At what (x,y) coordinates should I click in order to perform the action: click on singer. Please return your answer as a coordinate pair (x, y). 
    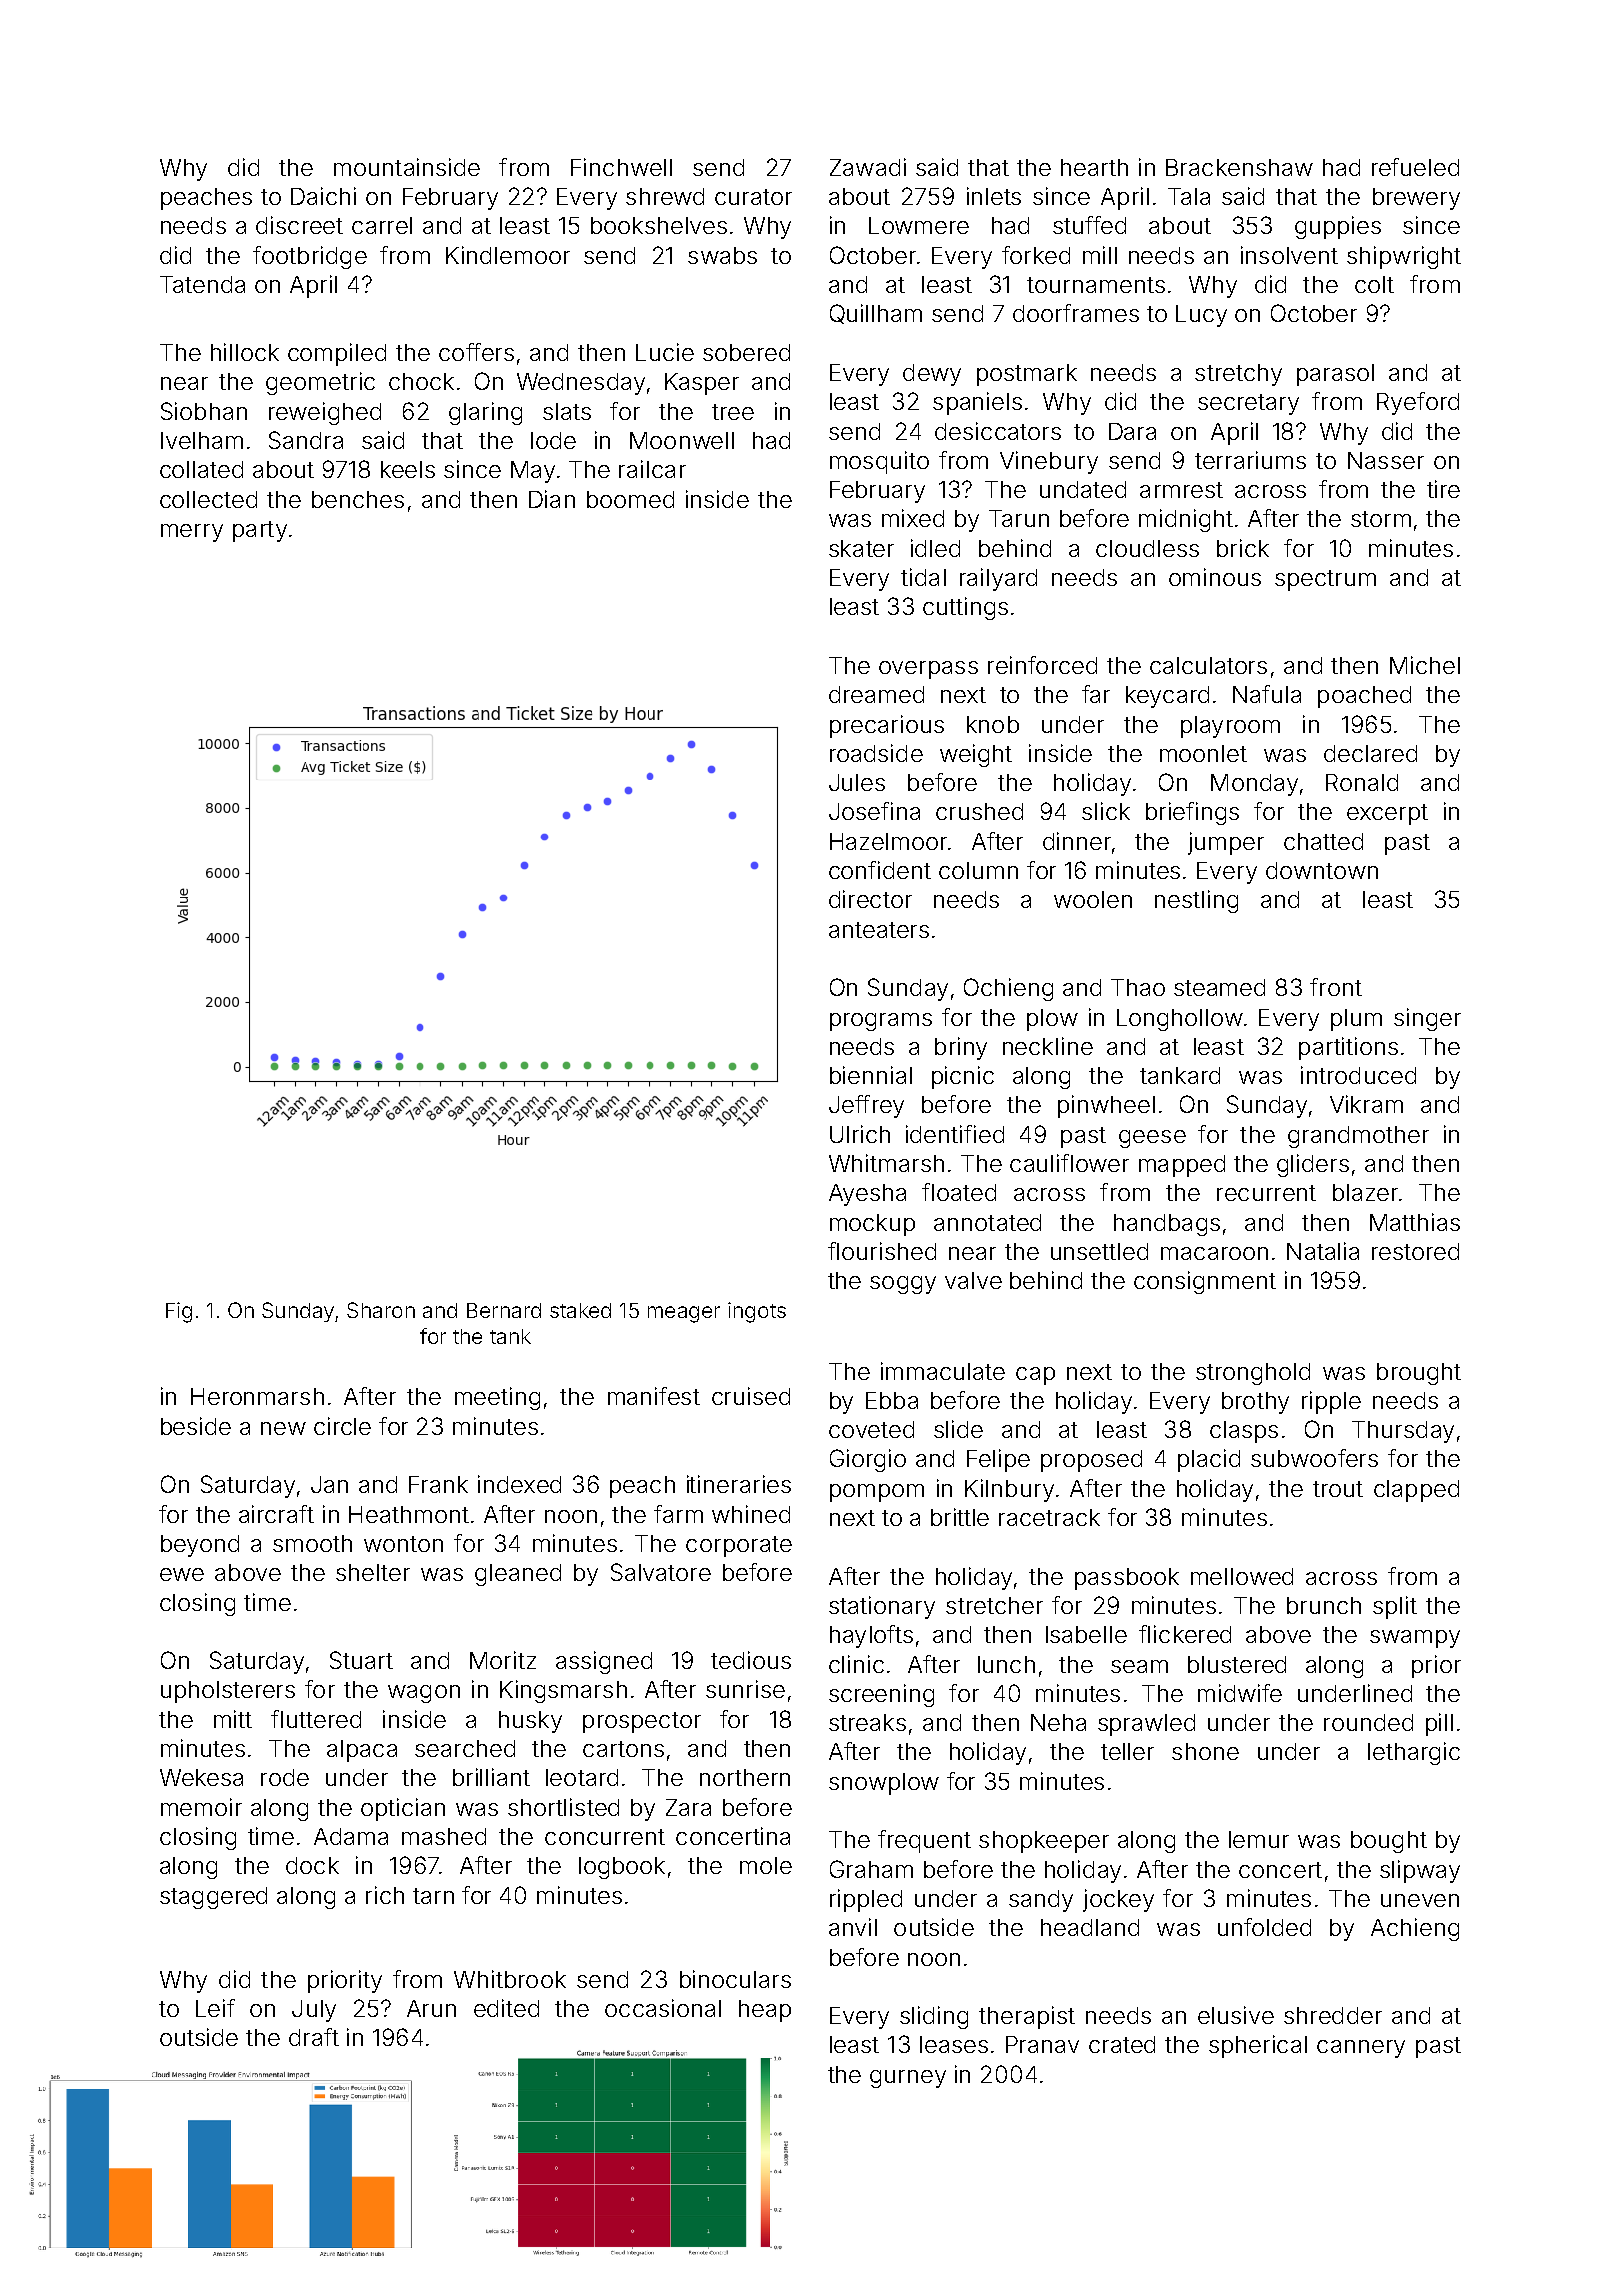
    Looking at the image, I should click on (1427, 1019).
